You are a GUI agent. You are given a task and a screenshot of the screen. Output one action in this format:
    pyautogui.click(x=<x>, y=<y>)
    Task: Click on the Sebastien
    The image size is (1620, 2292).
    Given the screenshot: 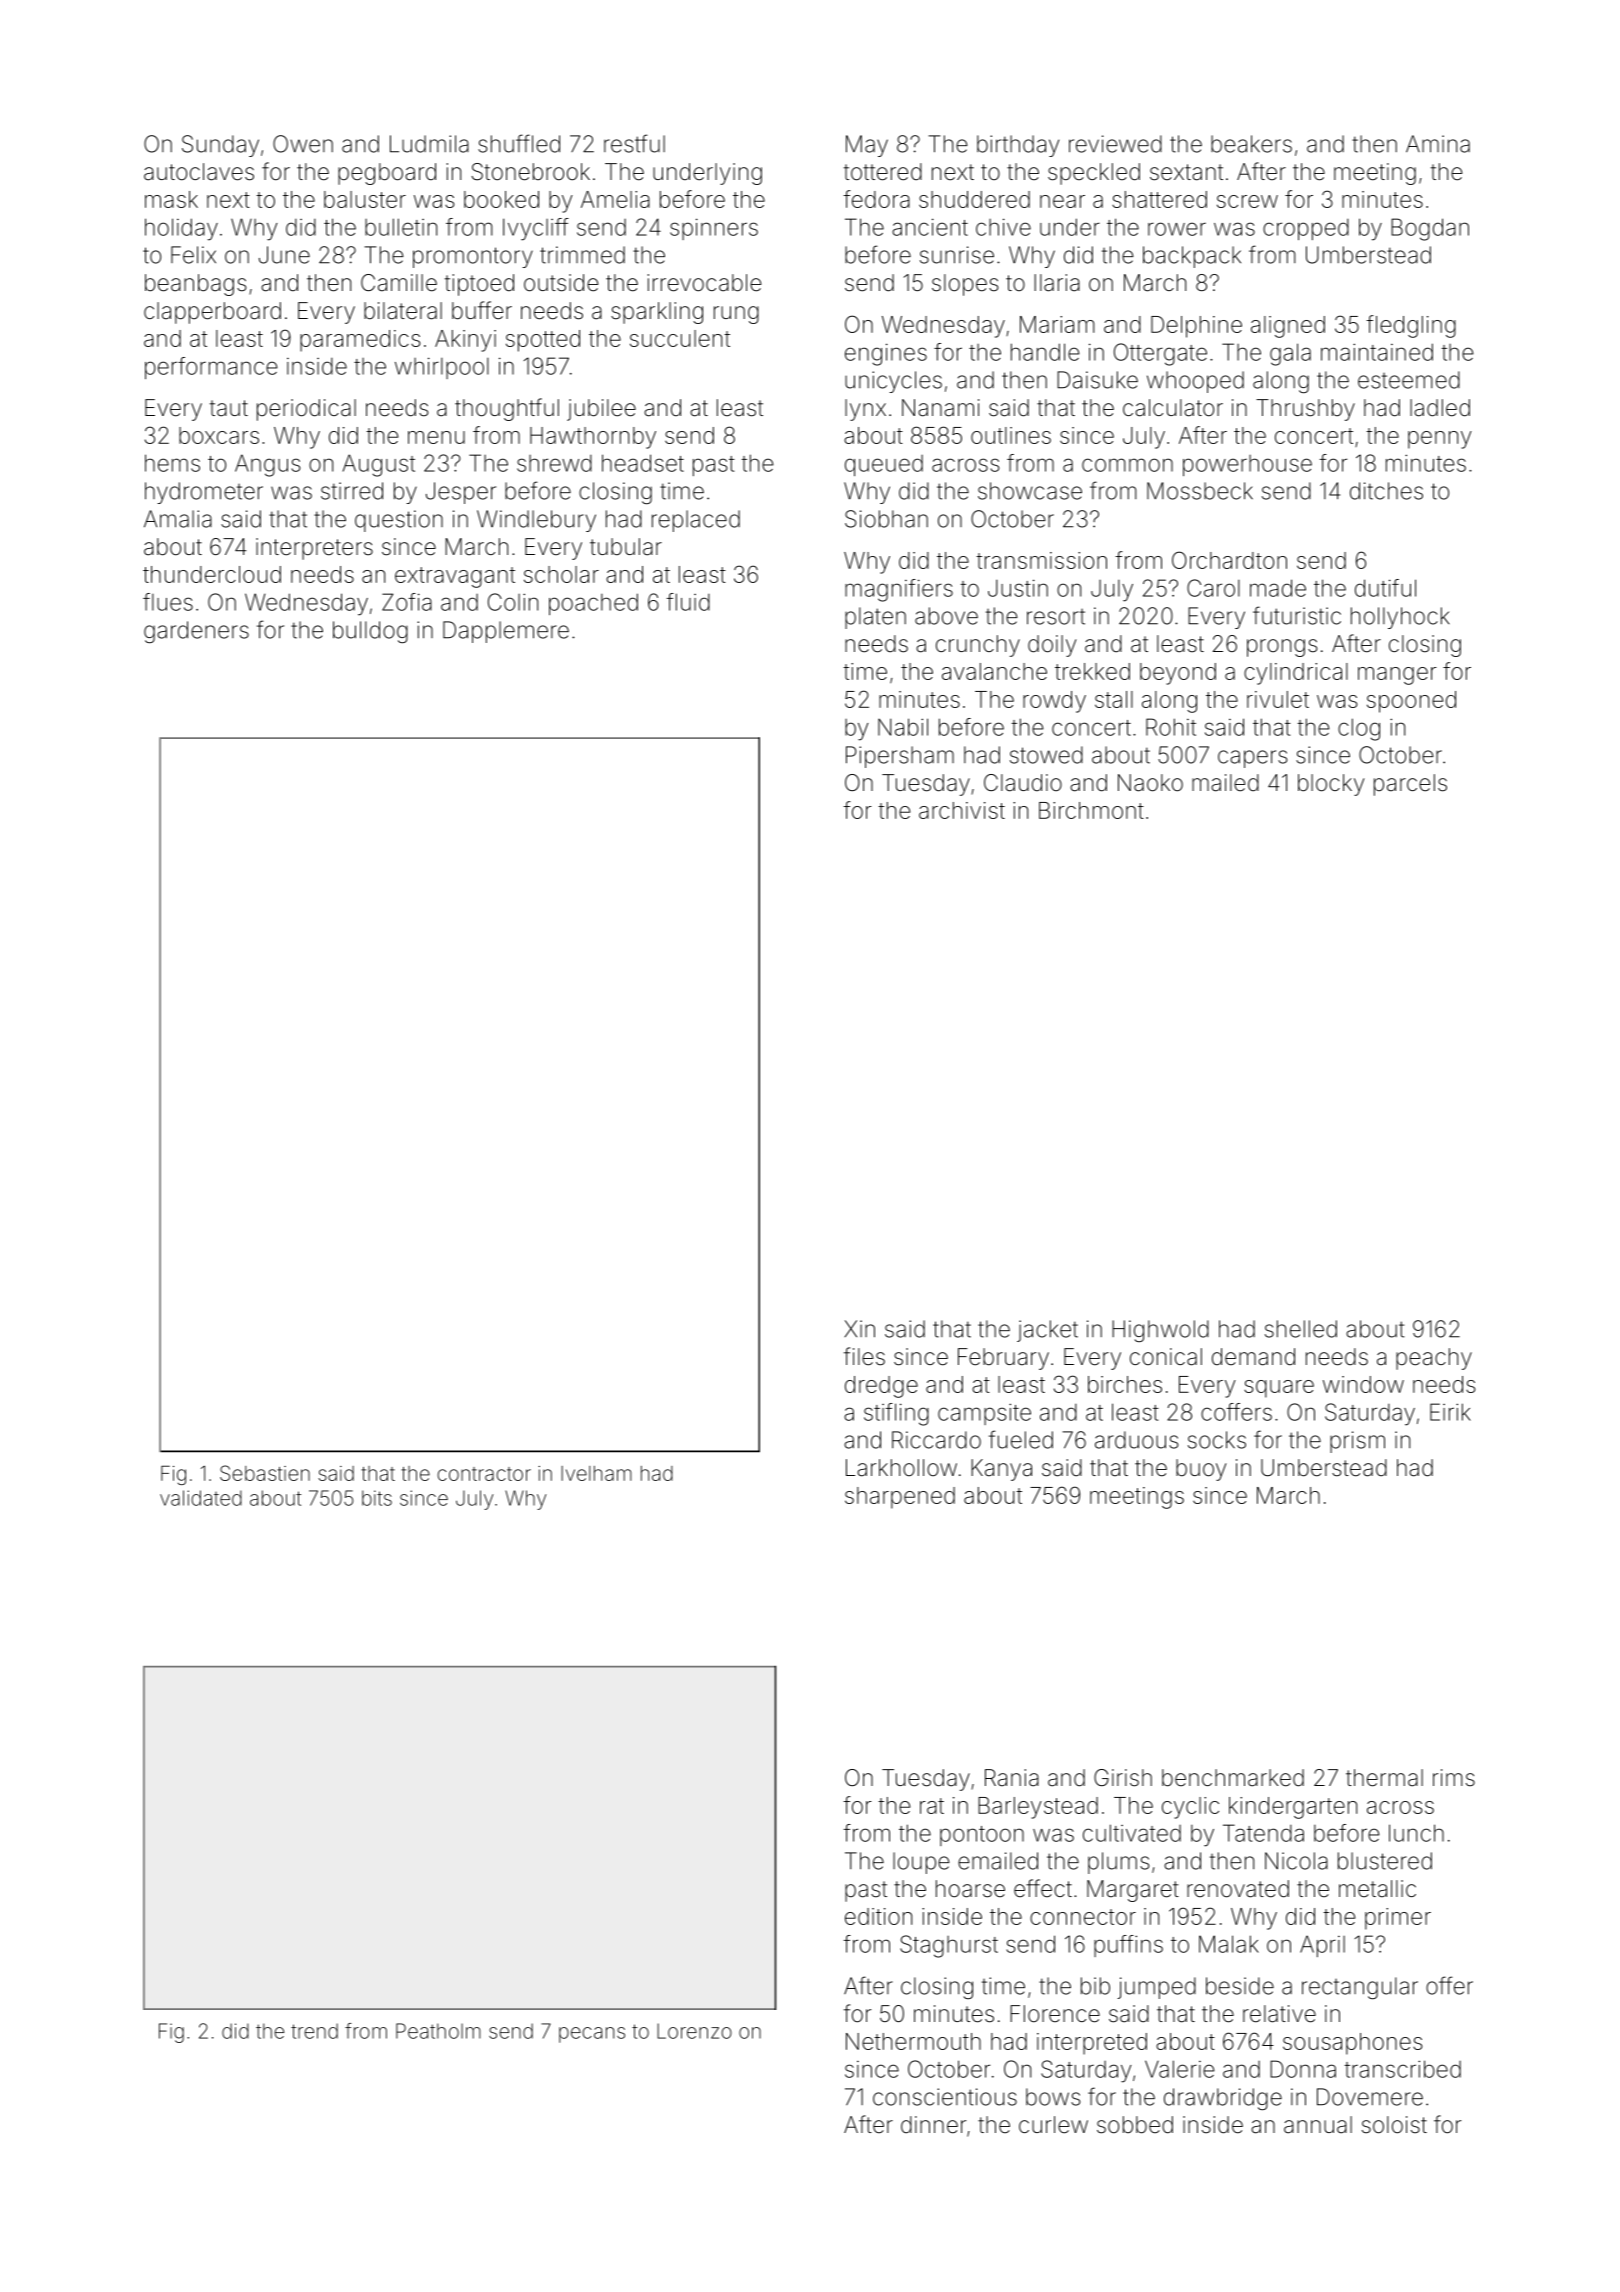 What is the action you would take?
    pyautogui.click(x=265, y=1473)
